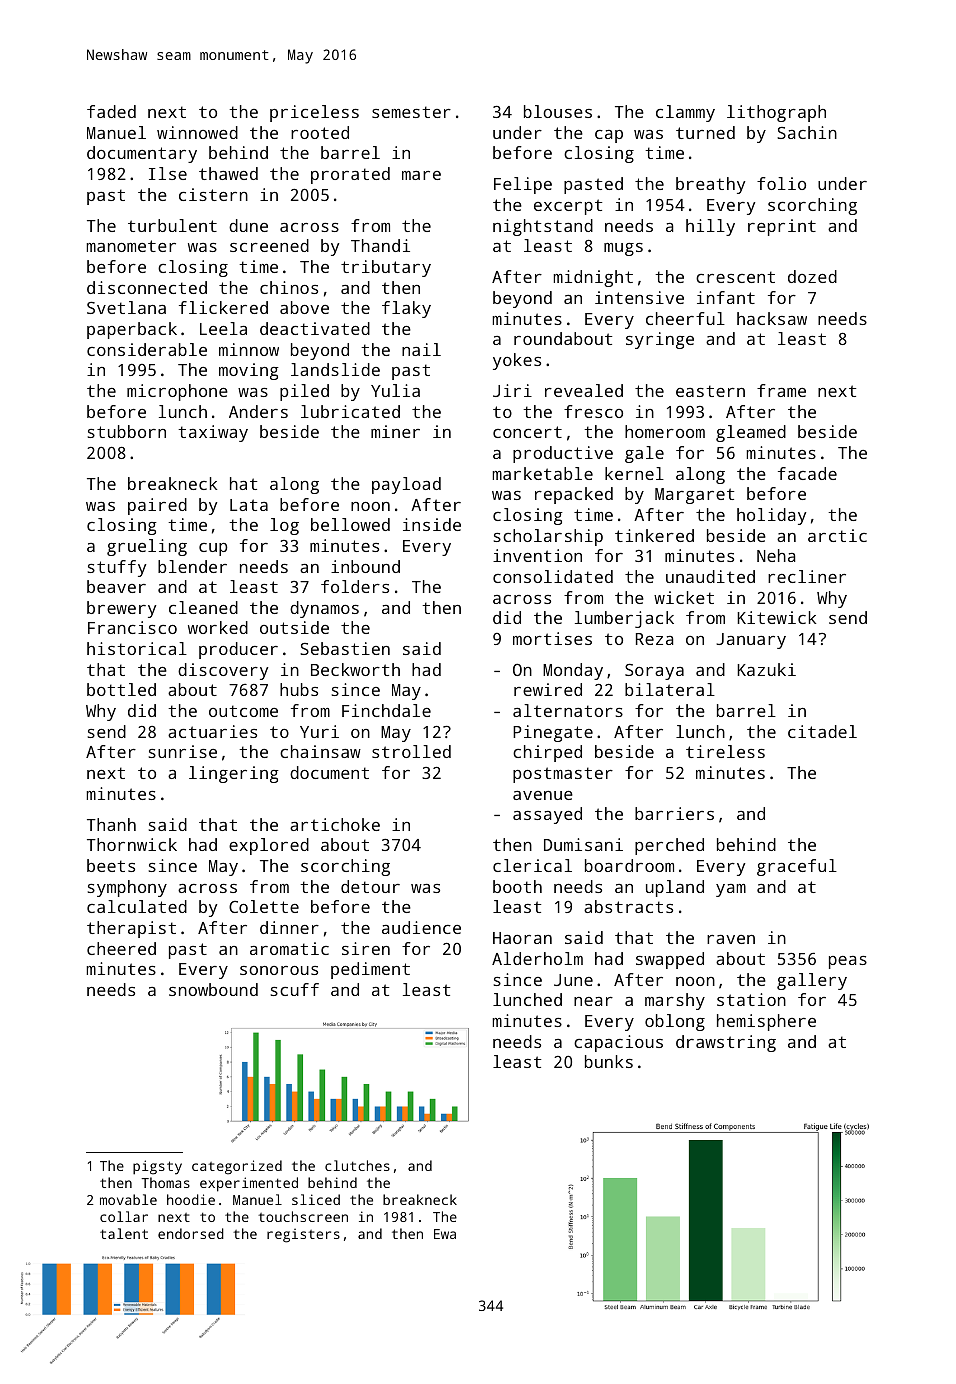 Image resolution: width=956 pixels, height=1384 pixels. What do you see at coordinates (157, 1167) in the image?
I see `pigsty` at bounding box center [157, 1167].
